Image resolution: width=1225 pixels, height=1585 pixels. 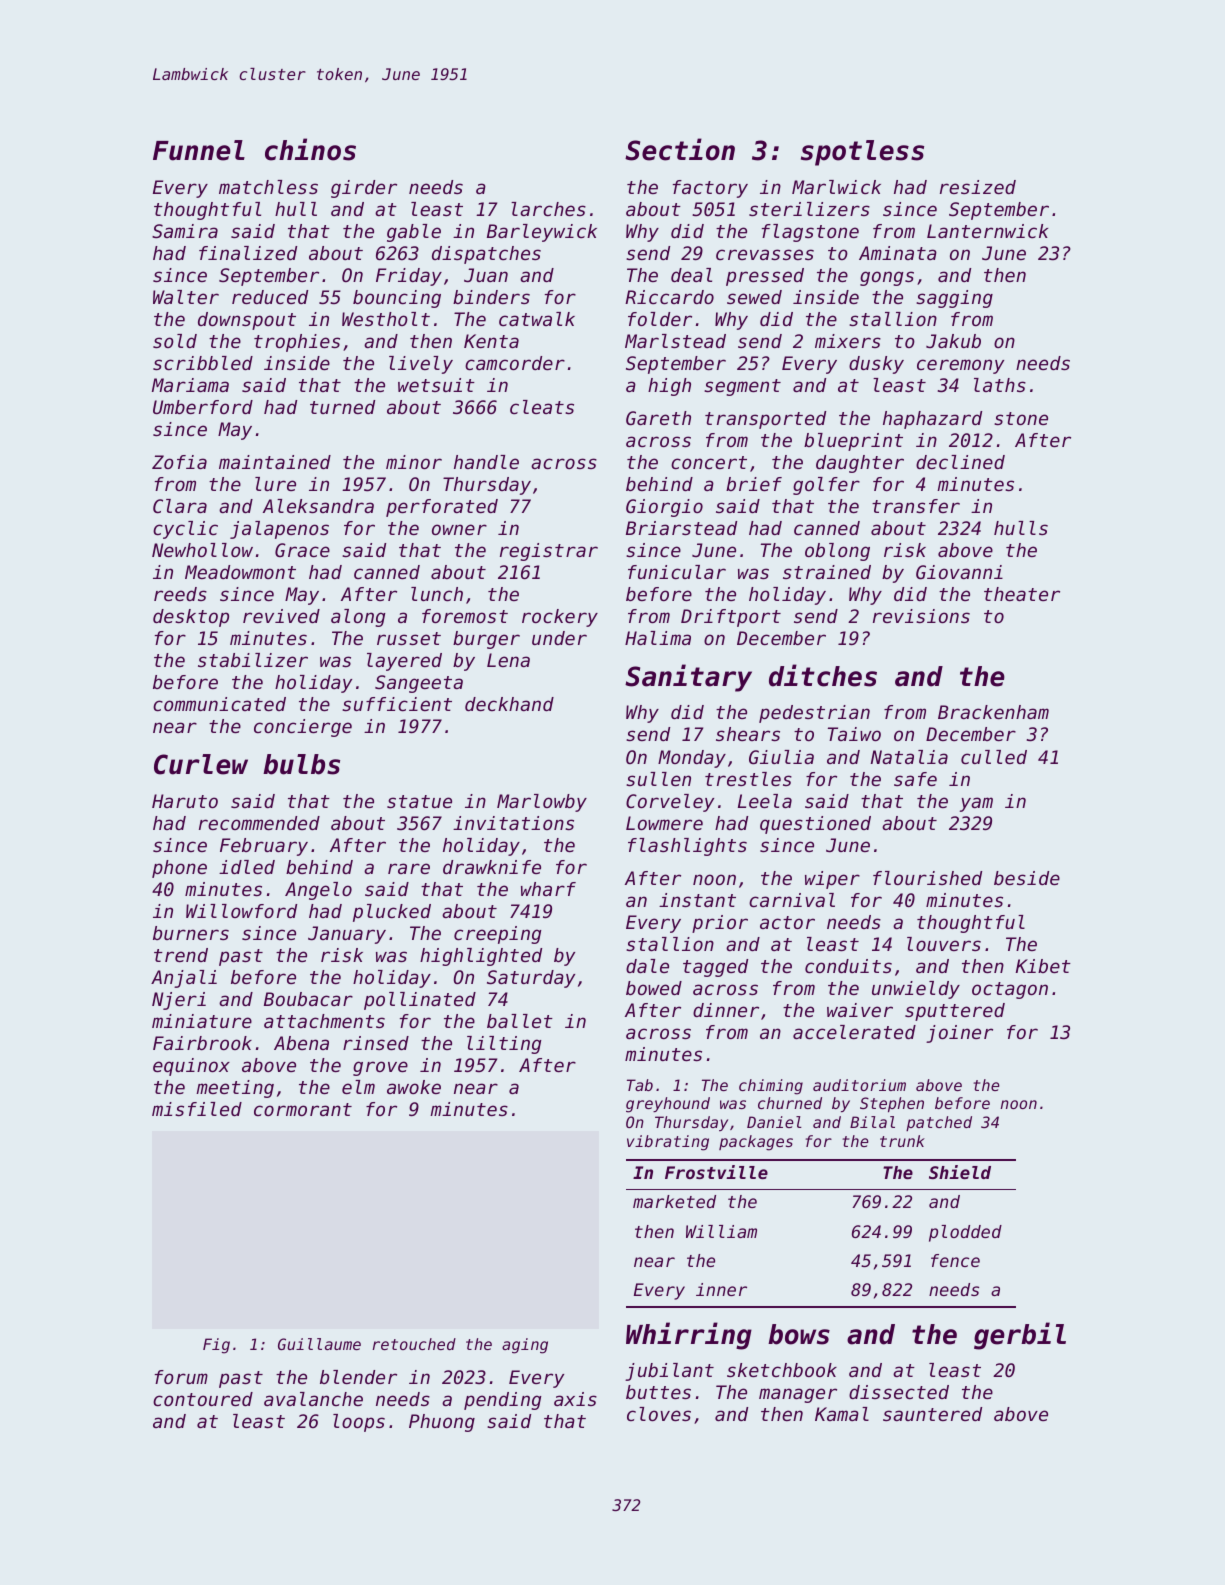 What do you see at coordinates (364, 189) in the screenshot?
I see `girder` at bounding box center [364, 189].
